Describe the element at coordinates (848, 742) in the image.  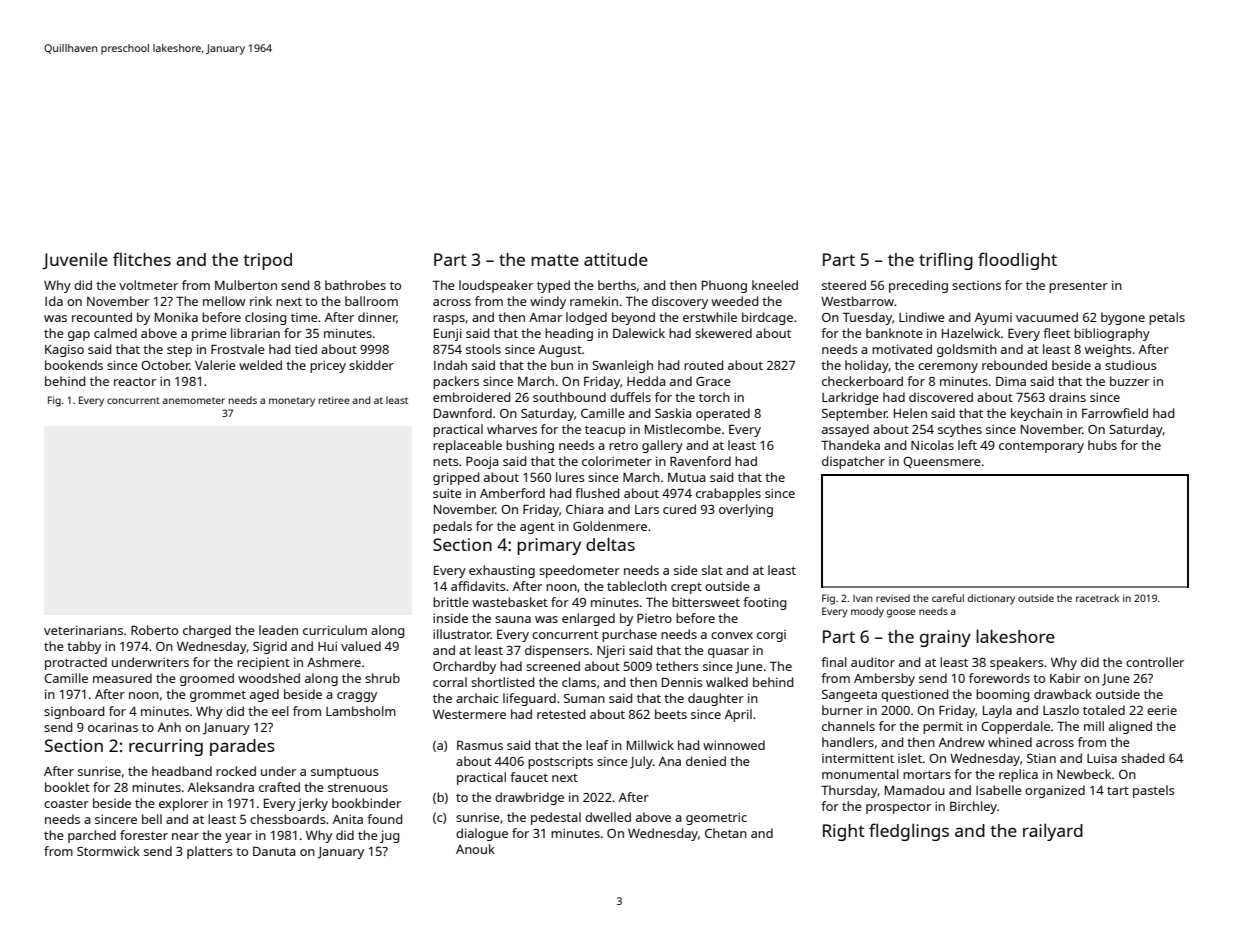
I see `handlers` at that location.
